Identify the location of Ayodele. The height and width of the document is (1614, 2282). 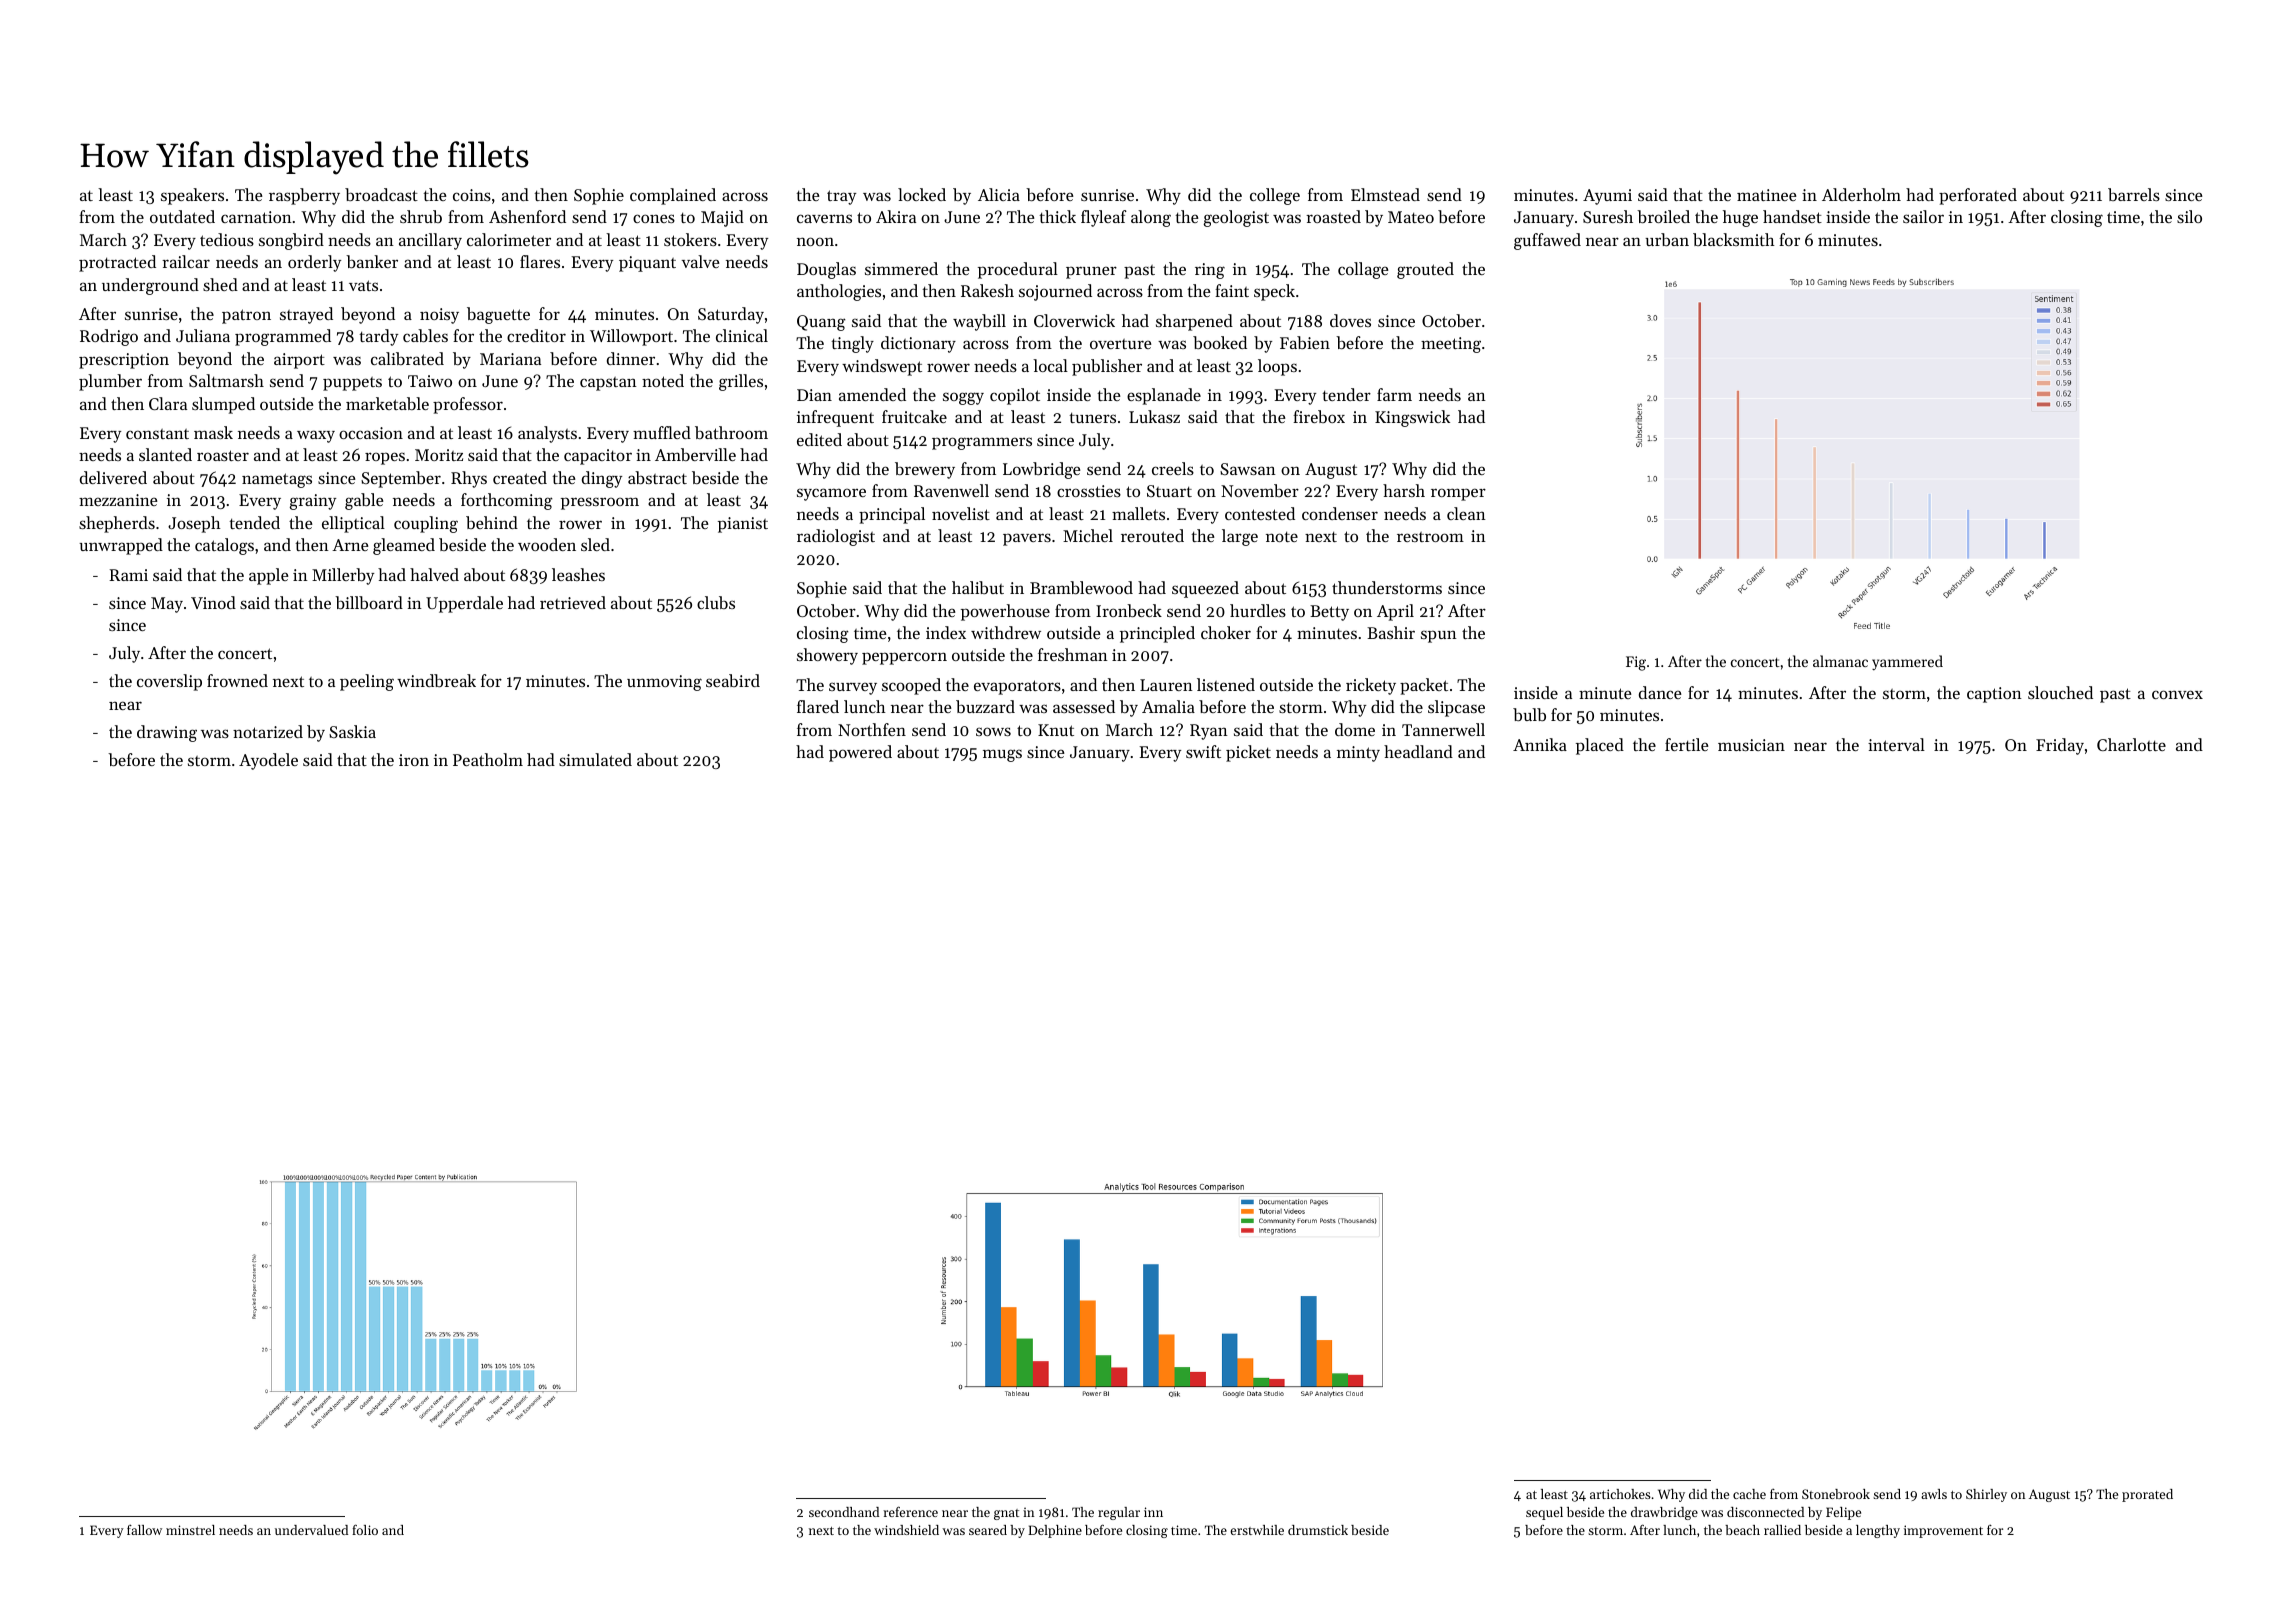
(268, 761).
